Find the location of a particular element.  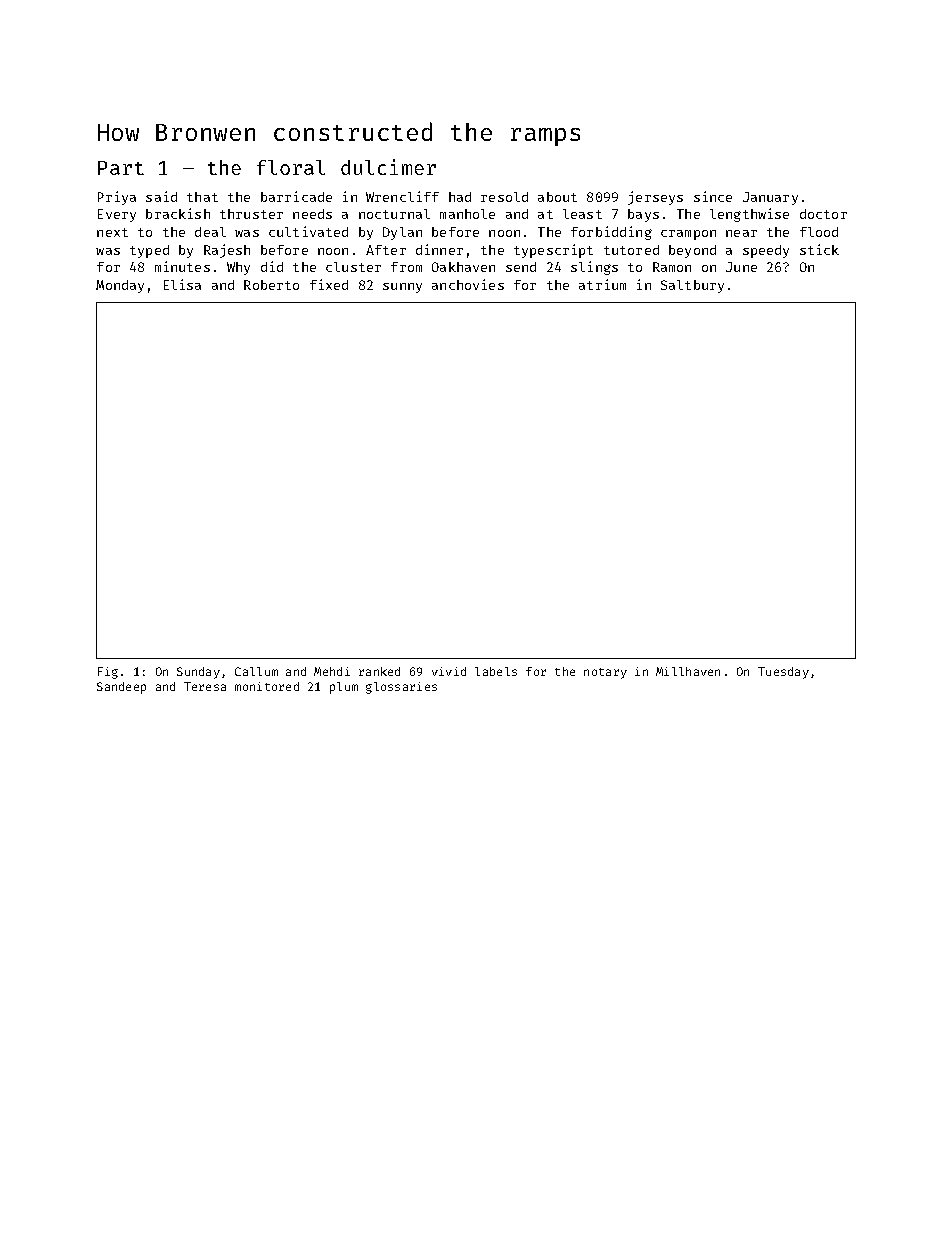

labels is located at coordinates (496, 671).
